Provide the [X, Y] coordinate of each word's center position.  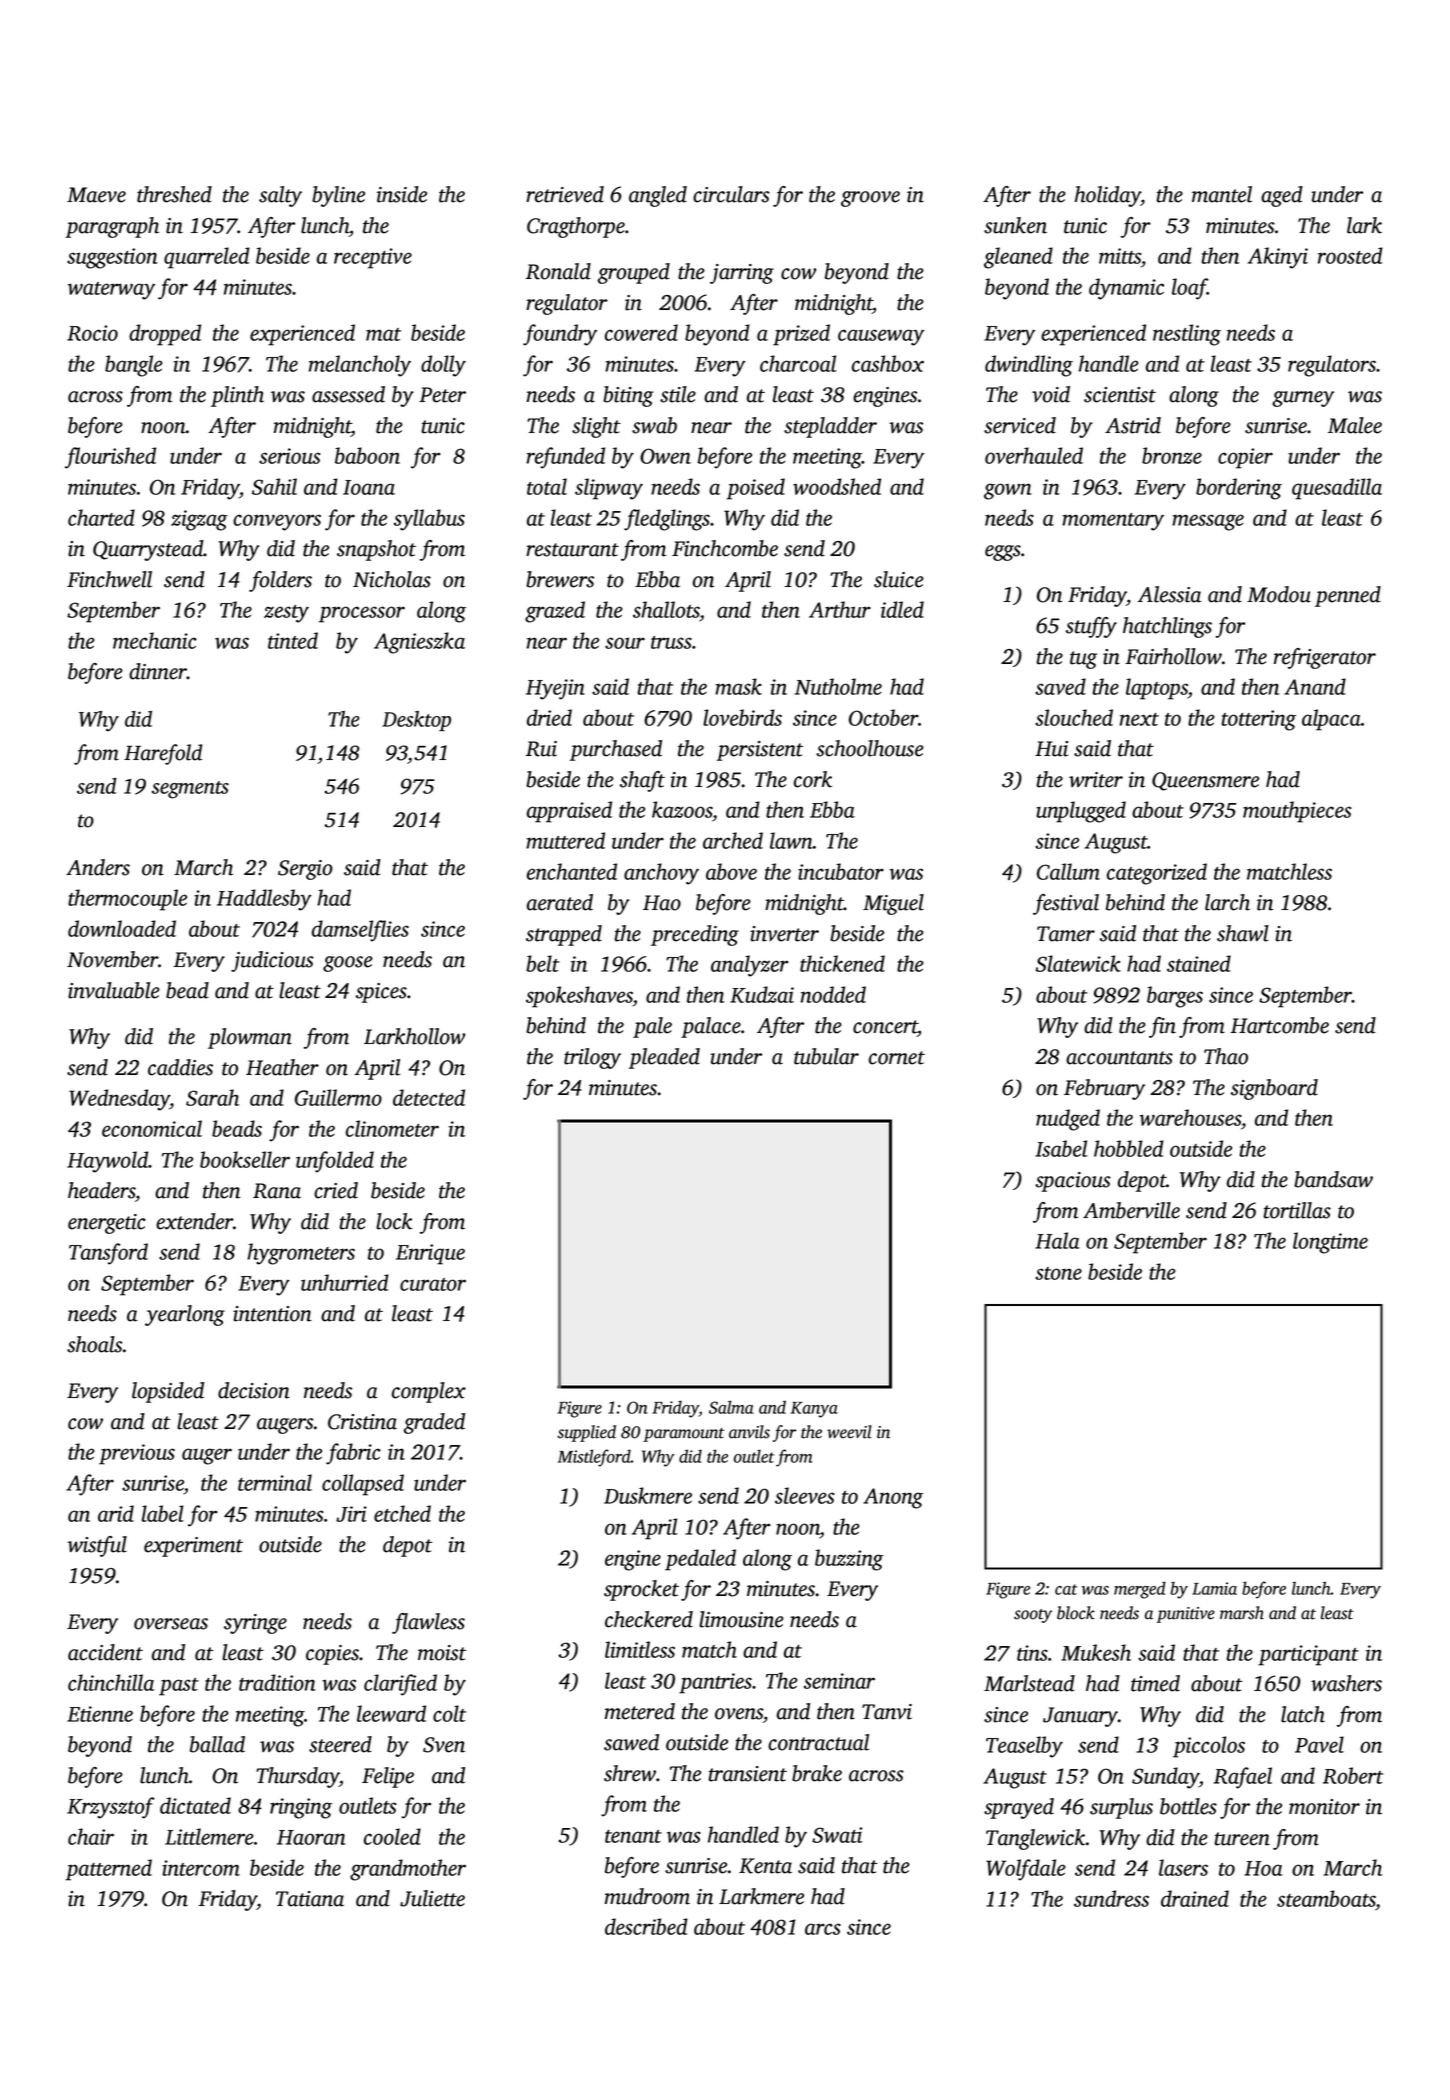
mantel [1222, 194]
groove [870, 199]
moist [442, 1653]
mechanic [155, 640]
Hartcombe [1279, 1025]
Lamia [1214, 1588]
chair [91, 1836]
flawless [428, 1623]
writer [1096, 780]
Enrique [430, 1254]
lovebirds [742, 717]
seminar [839, 1681]
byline [338, 196]
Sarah [212, 1097]
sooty [1033, 1616]
